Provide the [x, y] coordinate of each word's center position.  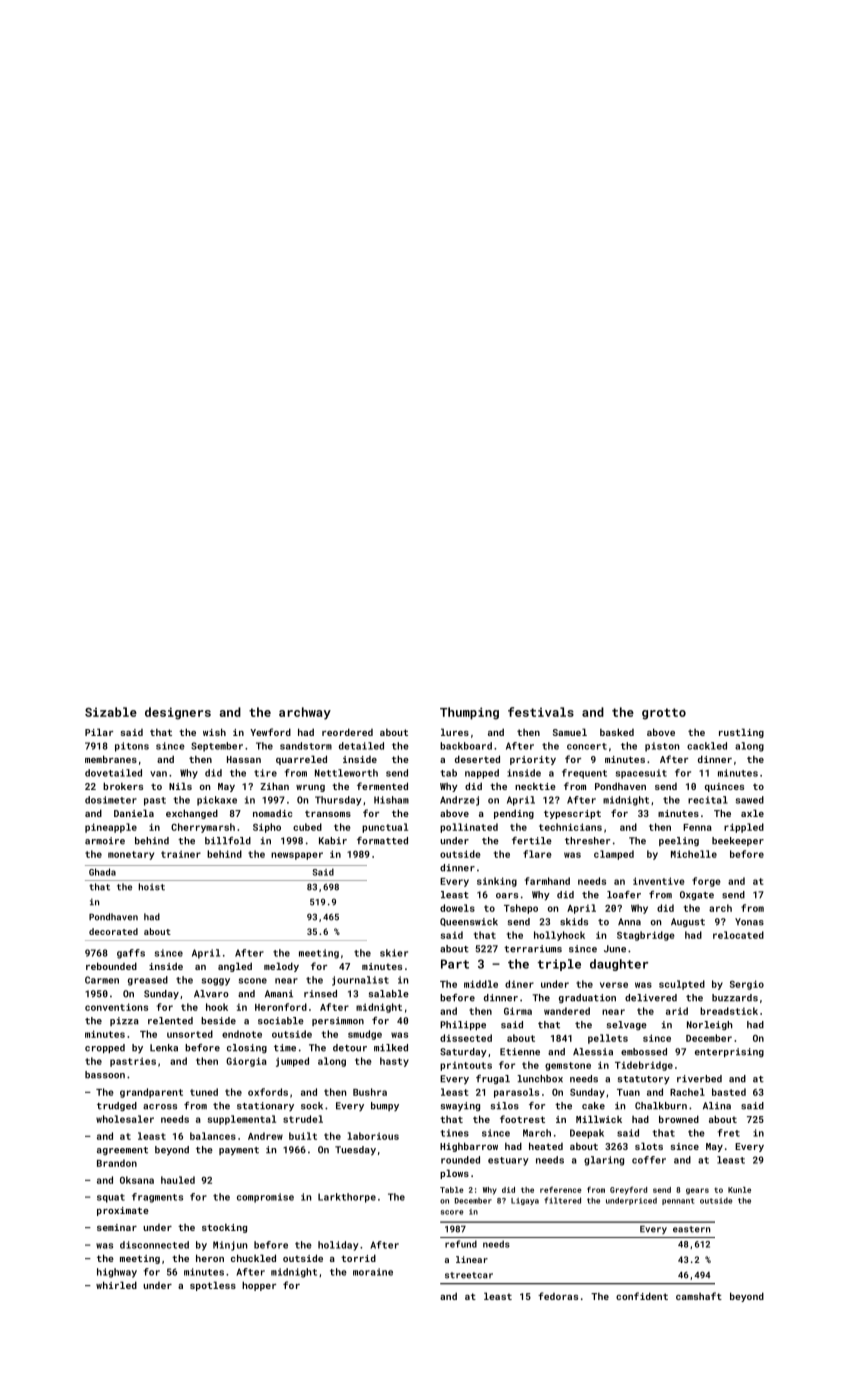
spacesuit [641, 774]
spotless [213, 1286]
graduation [587, 998]
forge [706, 882]
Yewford [270, 732]
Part [455, 964]
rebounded [111, 966]
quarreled [301, 760]
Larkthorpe [347, 1198]
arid [677, 1011]
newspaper [297, 856]
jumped [292, 1062]
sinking [497, 882]
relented [170, 1021]
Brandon [117, 1163]
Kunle [739, 1190]
